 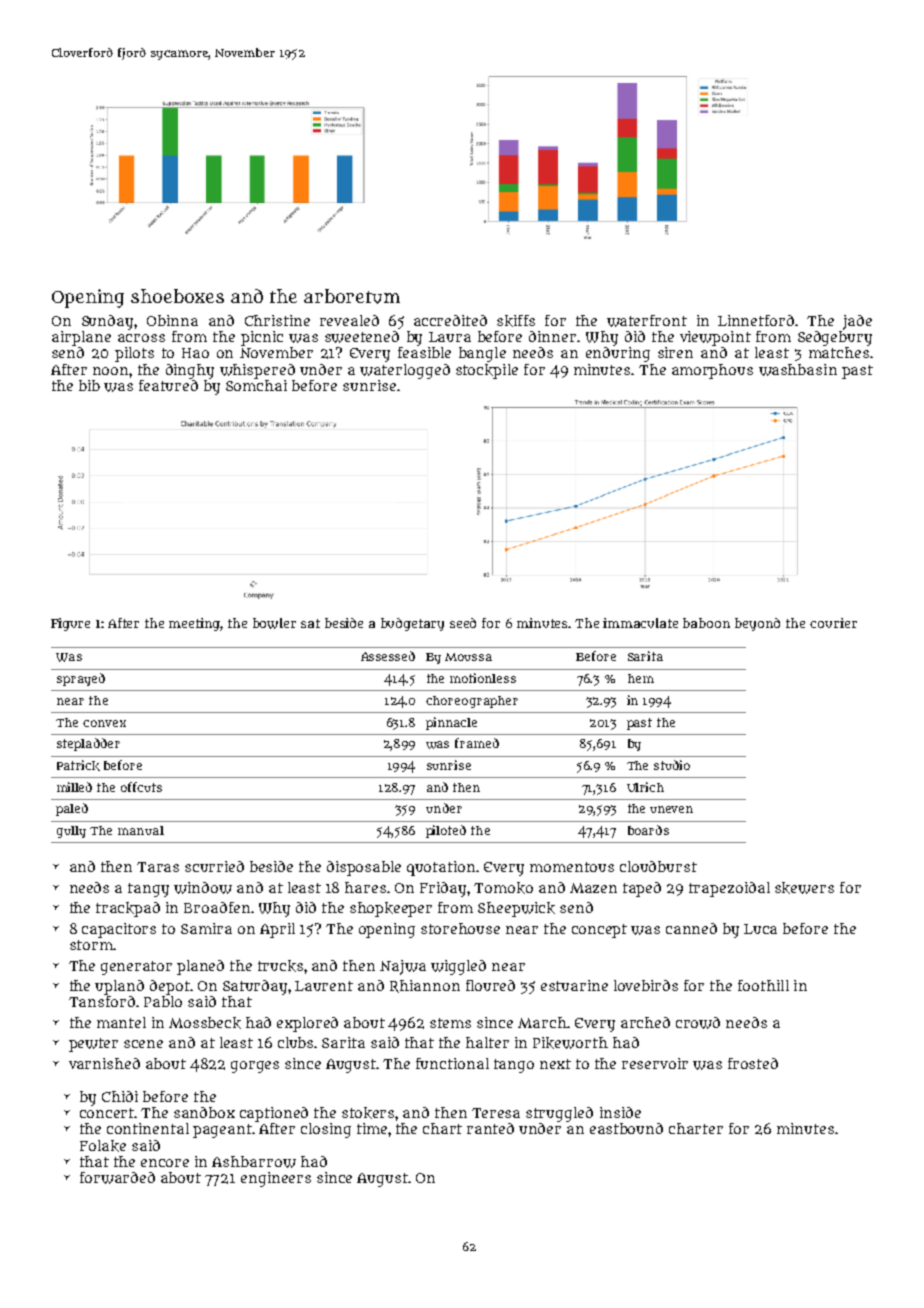 I want to click on airplane, so click(x=81, y=338).
